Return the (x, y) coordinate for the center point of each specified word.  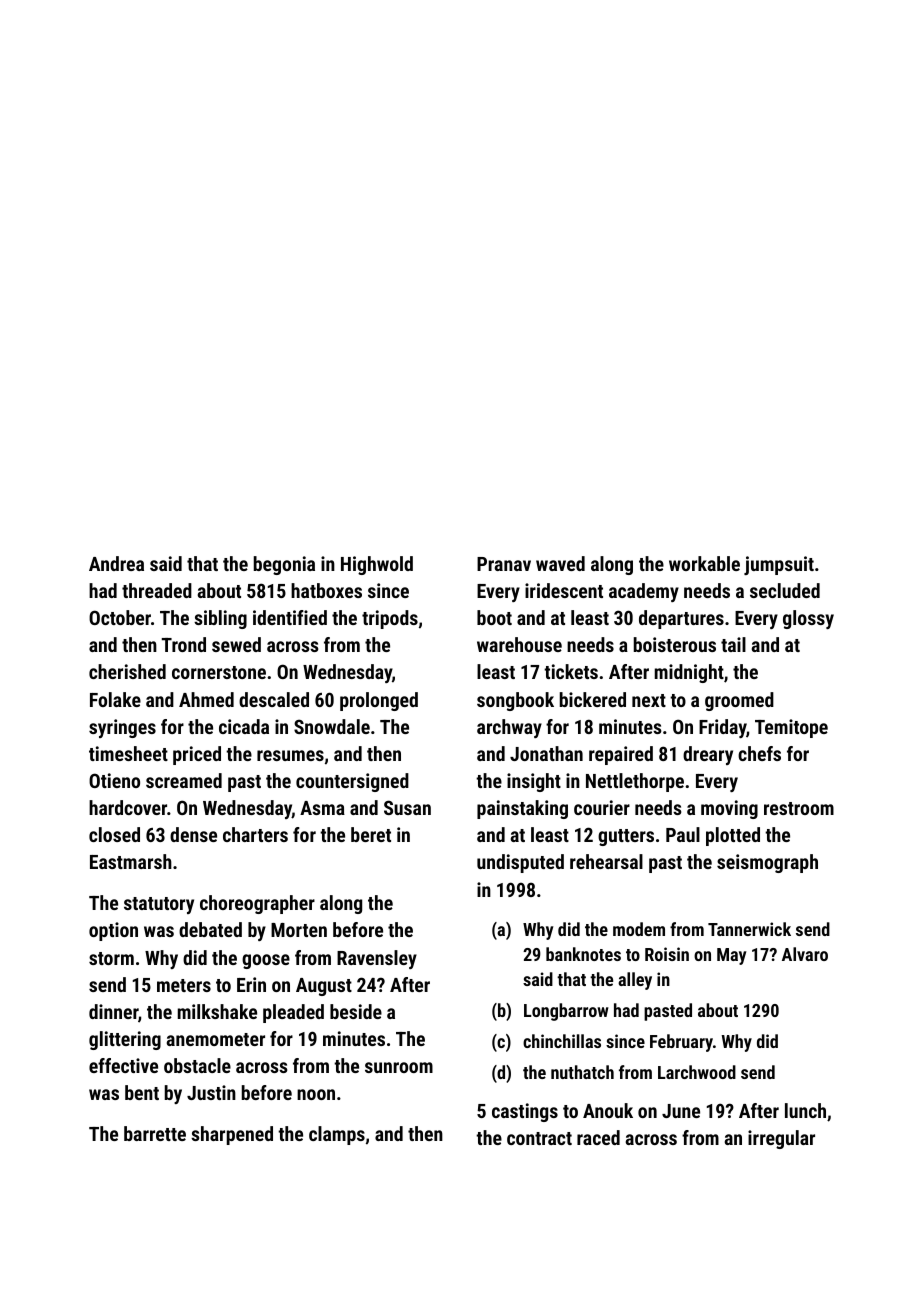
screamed (184, 780)
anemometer (216, 1039)
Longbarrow (566, 1012)
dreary (708, 755)
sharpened (232, 1135)
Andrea (116, 563)
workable (704, 563)
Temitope (791, 728)
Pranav (504, 564)
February (681, 1043)
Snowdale (332, 726)
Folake (115, 699)
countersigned (352, 782)
